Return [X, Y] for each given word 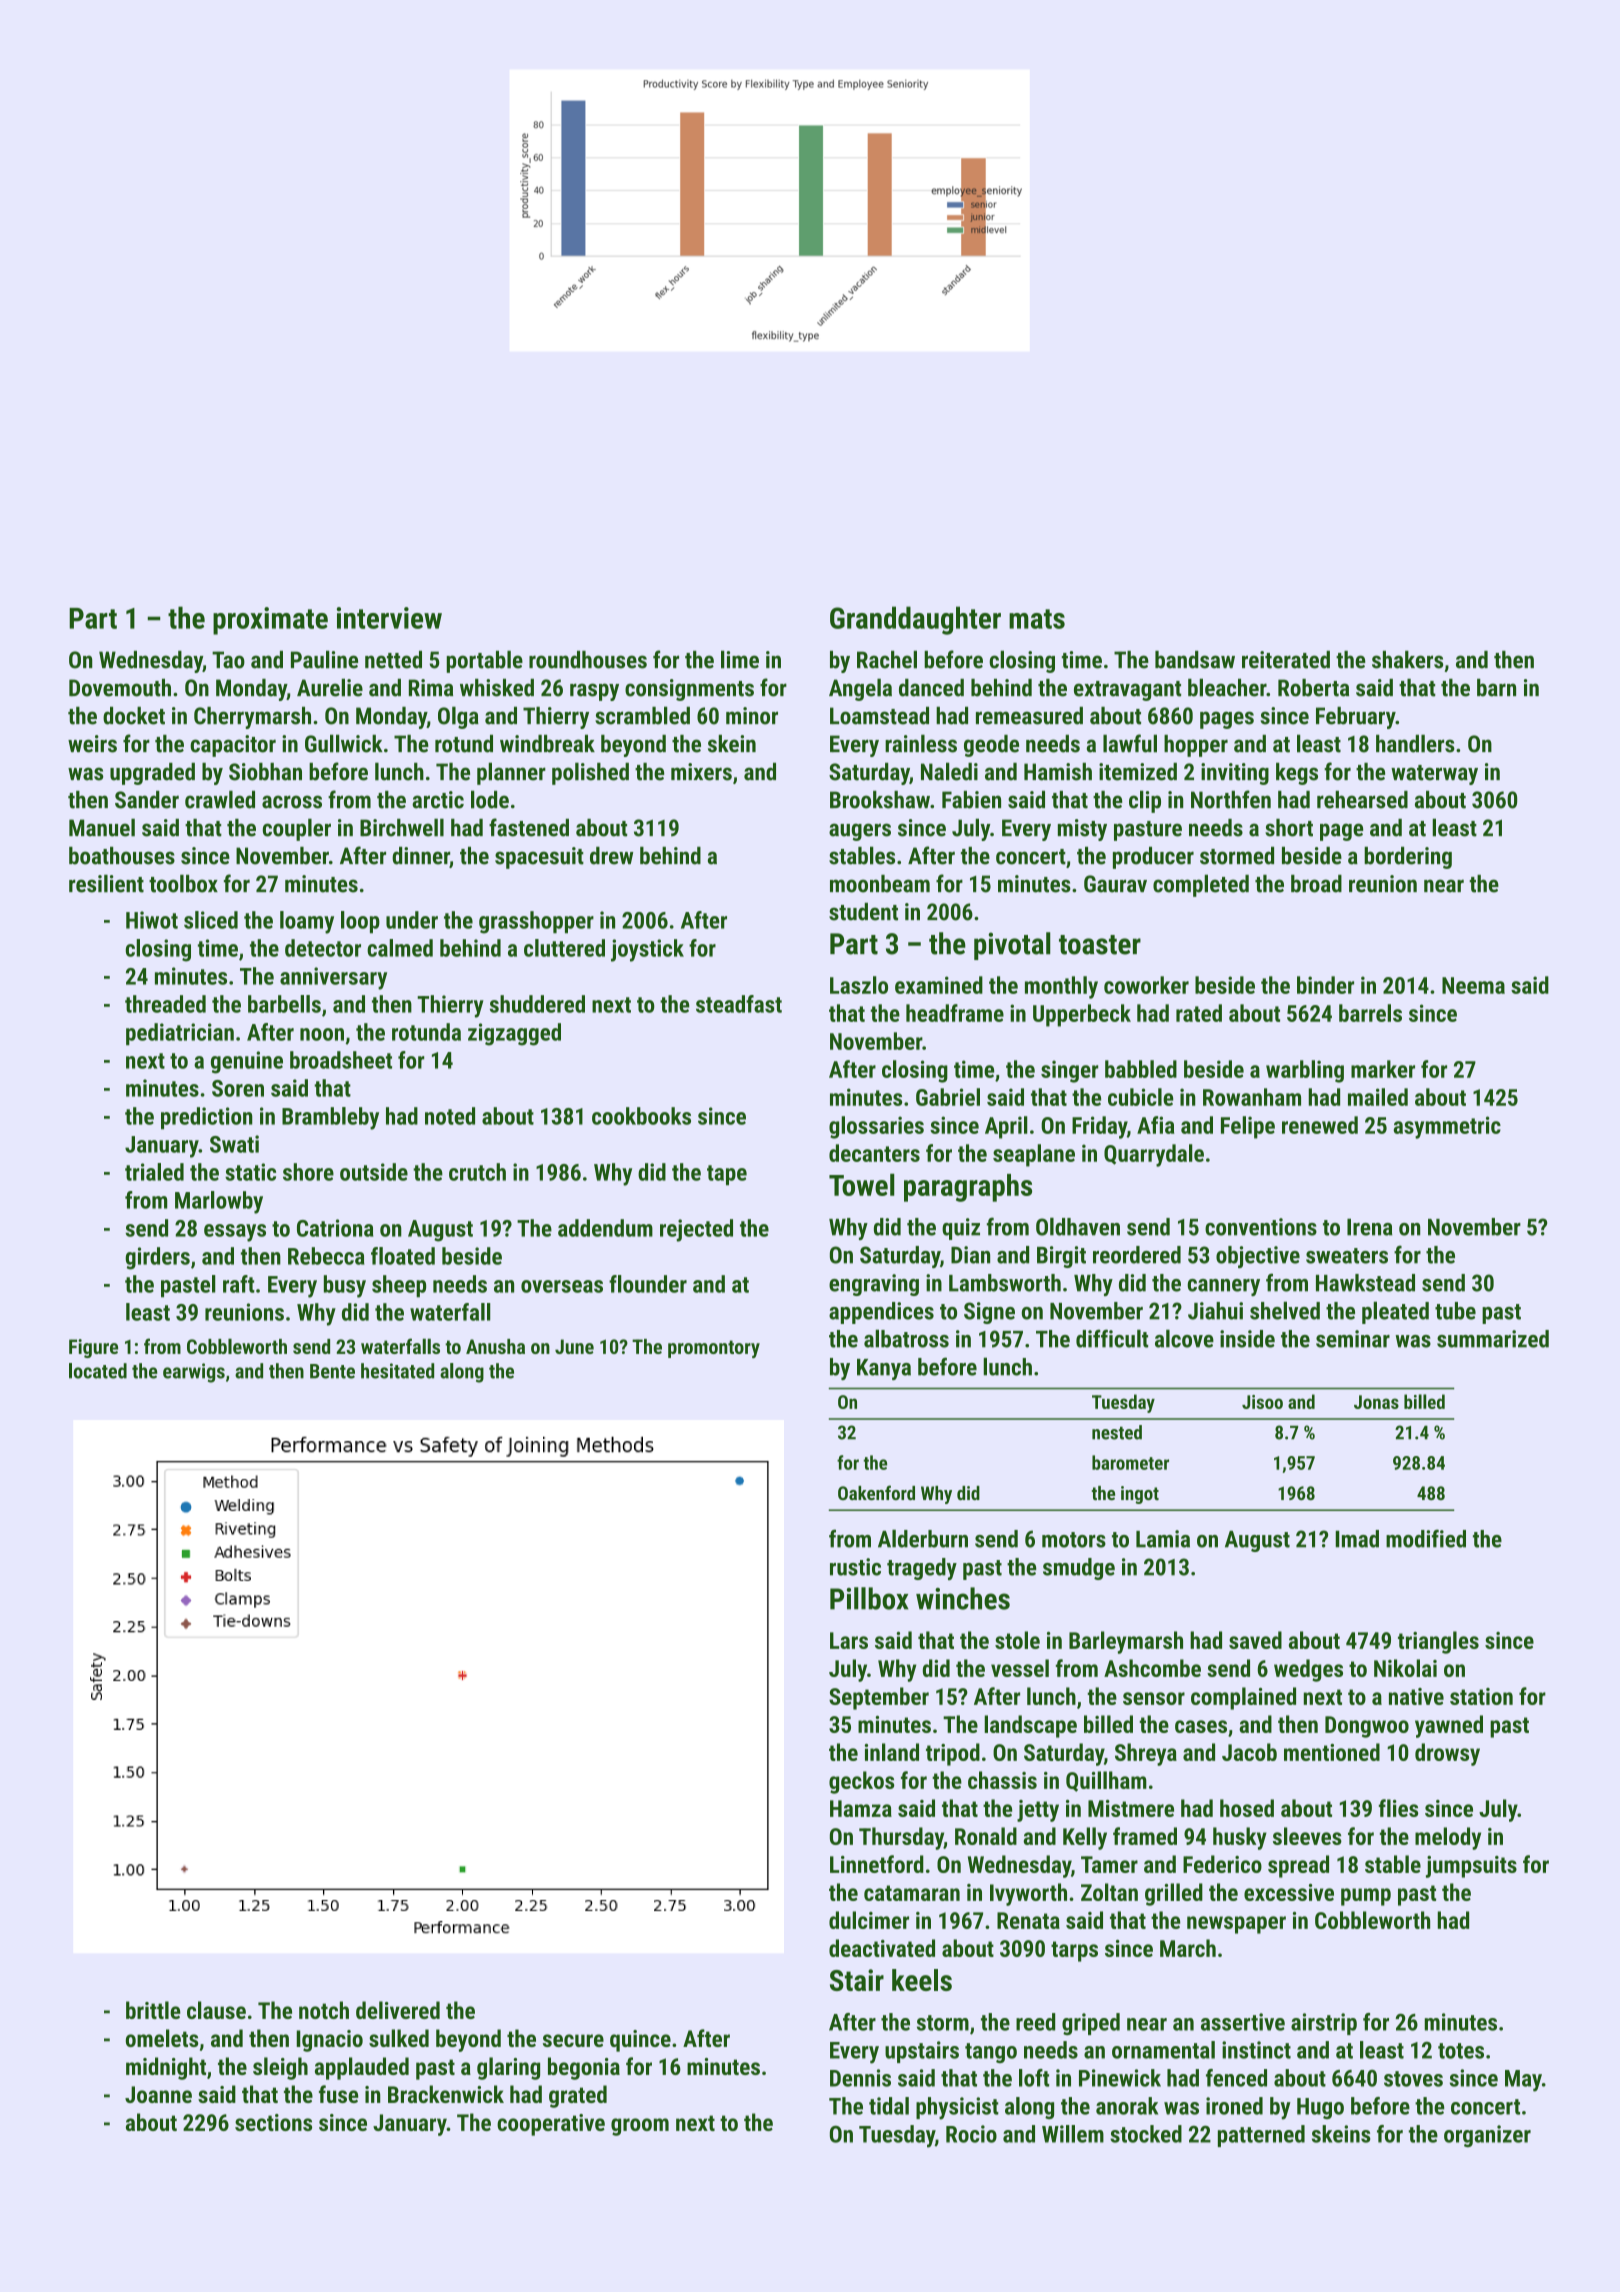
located [98, 1371]
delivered [398, 2010]
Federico [1222, 1864]
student [863, 912]
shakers [1407, 660]
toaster [1100, 945]
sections [273, 2122]
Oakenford [876, 1492]
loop [360, 922]
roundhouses [588, 660]
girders [157, 1258]
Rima [431, 688]
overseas [562, 1286]
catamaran [912, 1893]
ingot [1140, 1495]
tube [1455, 1311]
